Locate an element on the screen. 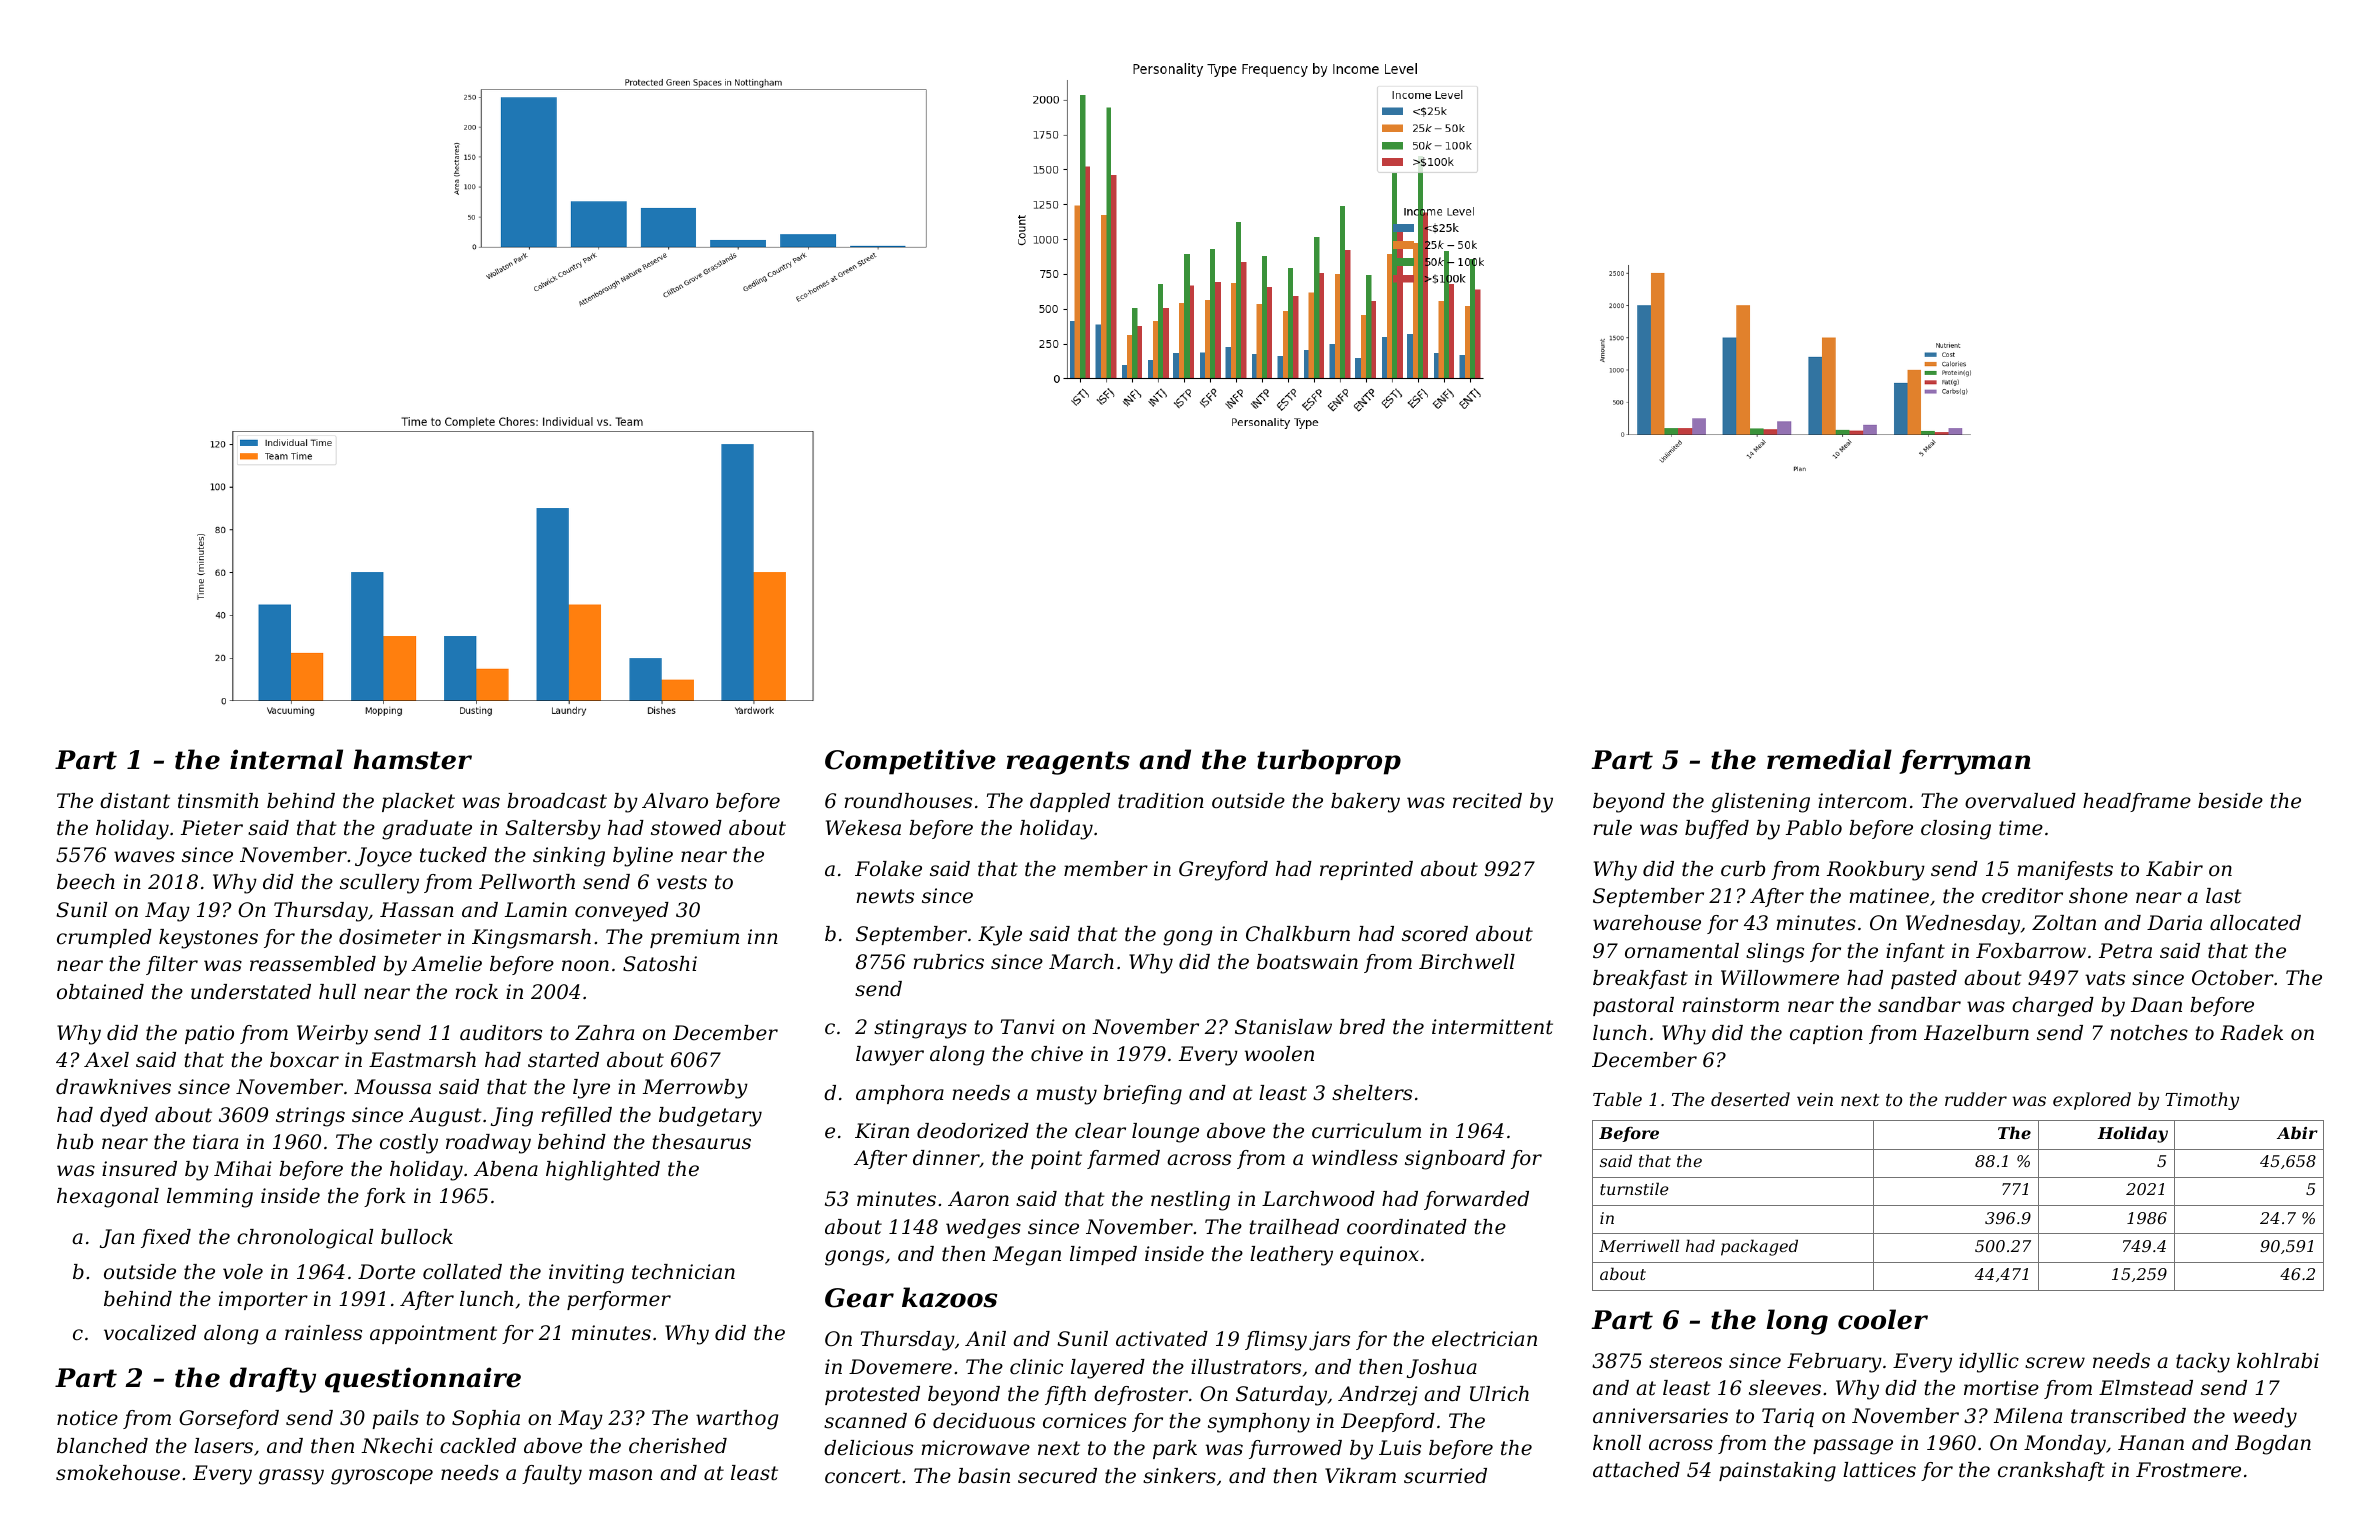 The image size is (2380, 1540). fork is located at coordinates (385, 1197).
